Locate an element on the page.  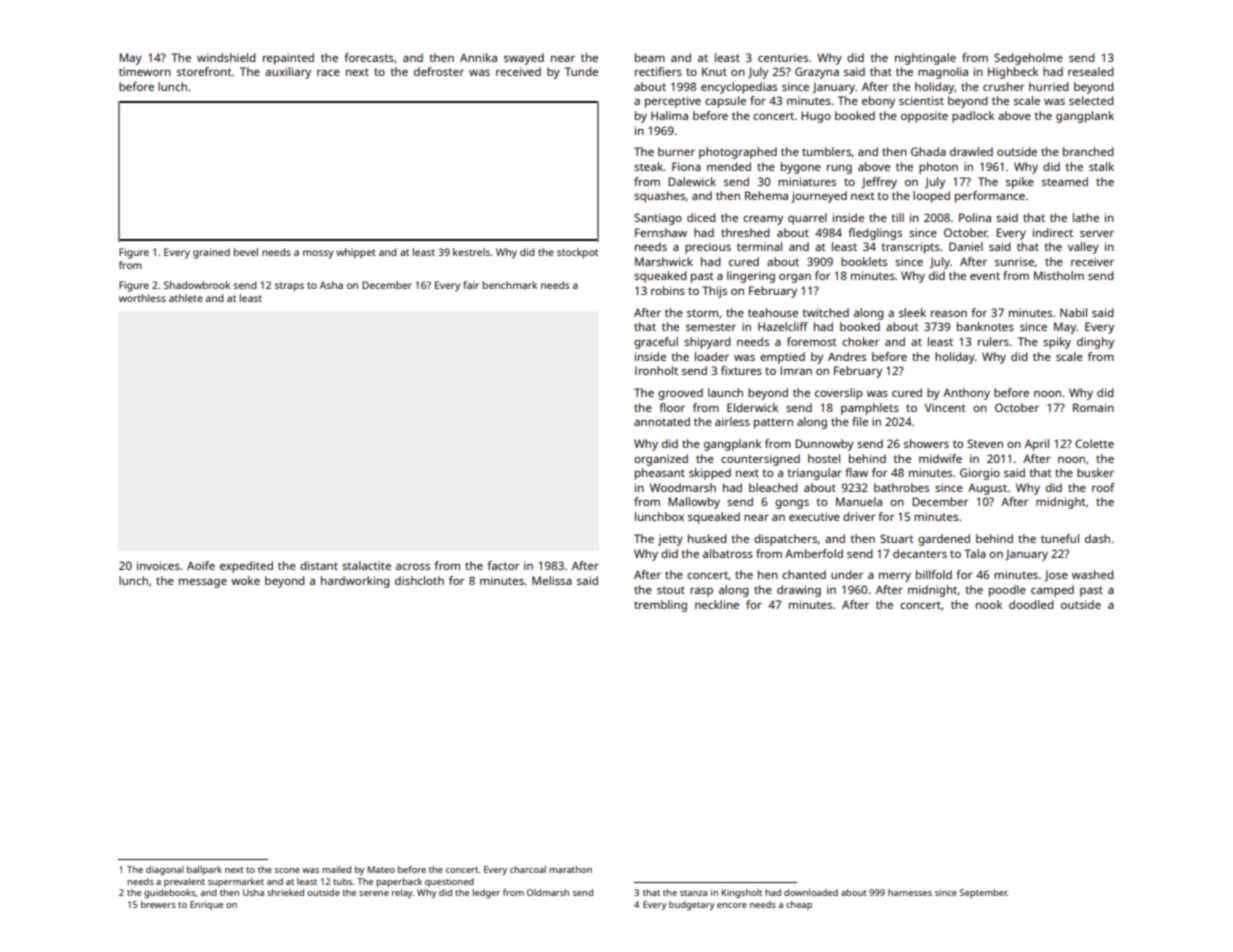
charcoal is located at coordinates (528, 869).
